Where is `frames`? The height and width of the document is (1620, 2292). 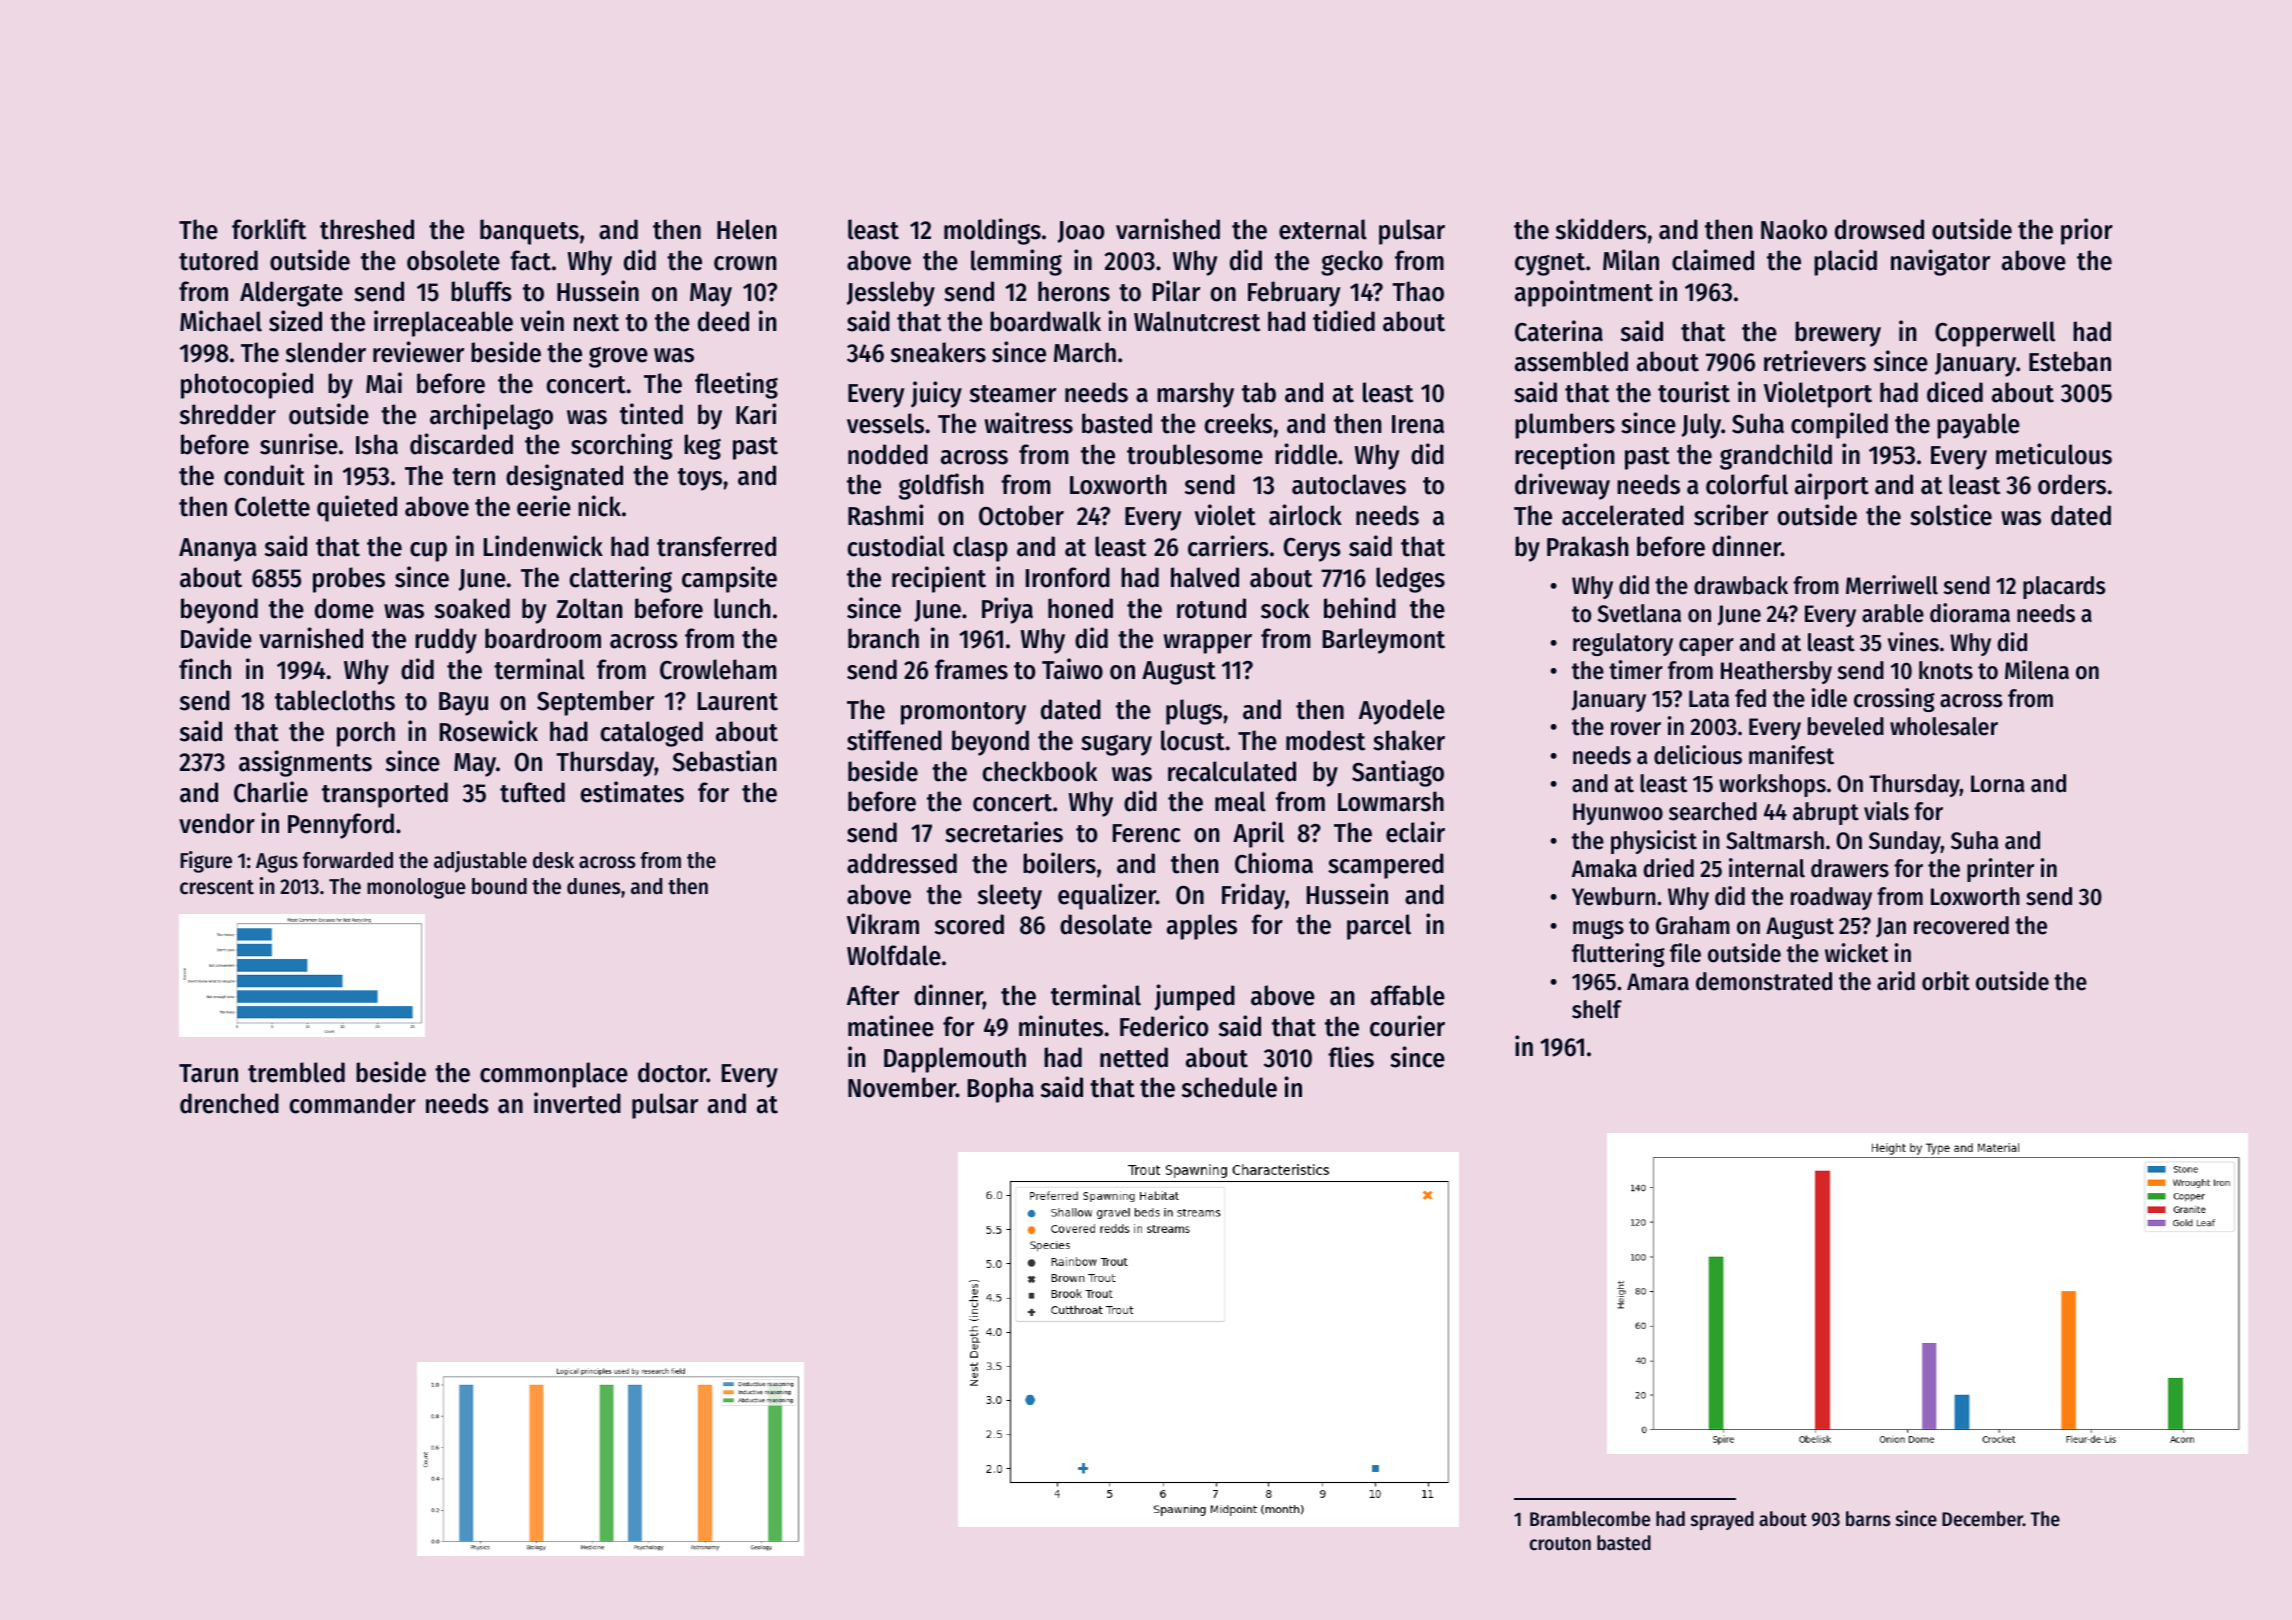 frames is located at coordinates (971, 669).
